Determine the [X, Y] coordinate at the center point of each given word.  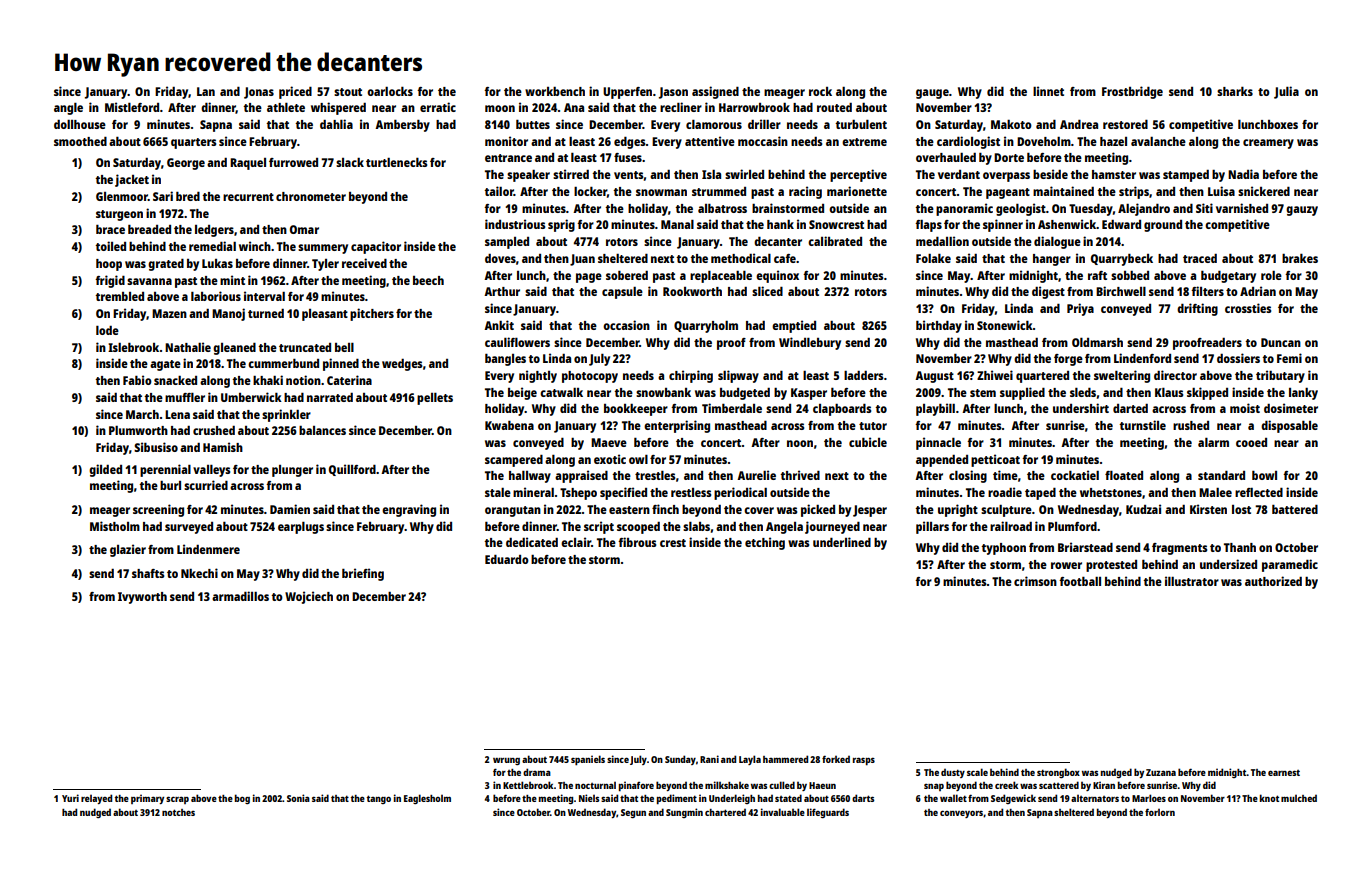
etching [765, 543]
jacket [132, 180]
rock [820, 91]
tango [379, 799]
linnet [1048, 91]
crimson [1035, 581]
